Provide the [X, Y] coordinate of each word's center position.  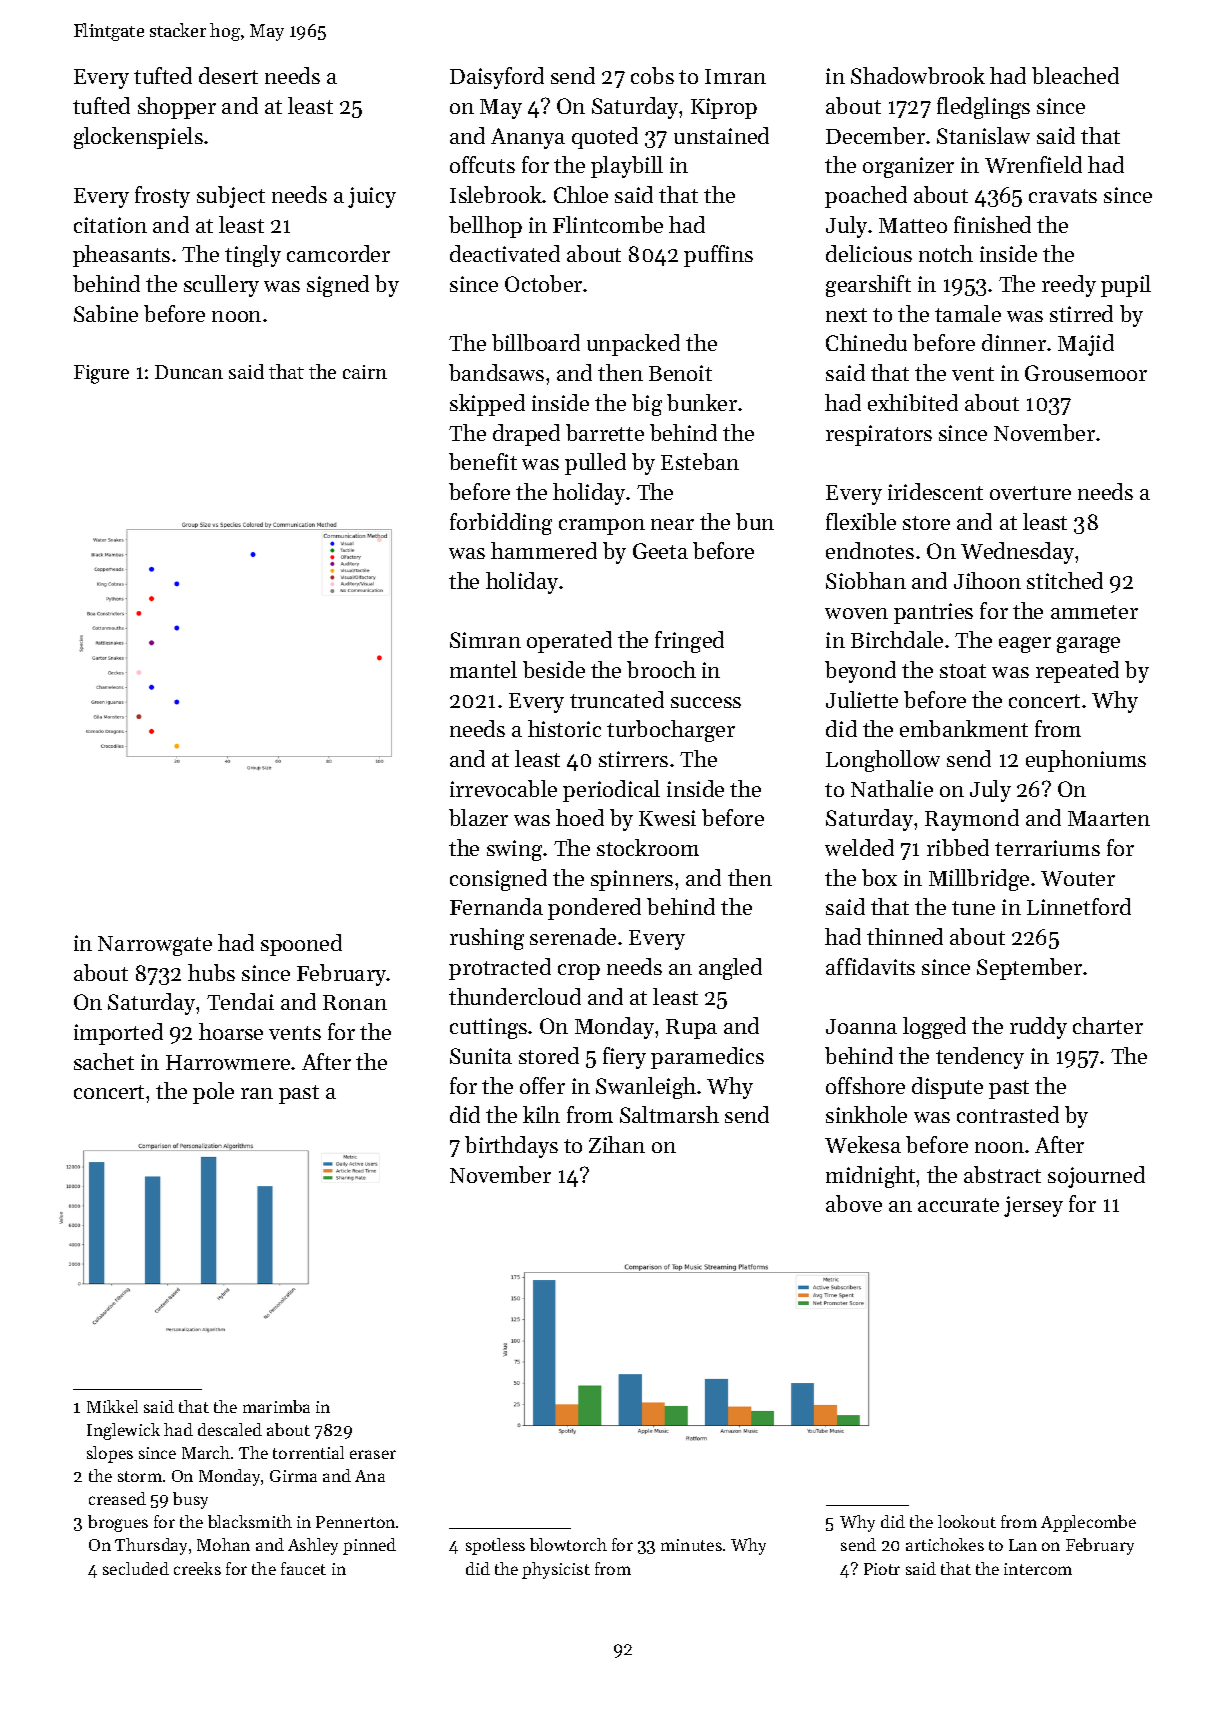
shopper [177, 108]
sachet [104, 1061]
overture [1030, 493]
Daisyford [497, 78]
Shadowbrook [918, 75]
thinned [905, 936]
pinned [369, 1546]
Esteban [700, 461]
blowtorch [568, 1544]
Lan [1023, 1545]
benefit [483, 461]
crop [579, 972]
